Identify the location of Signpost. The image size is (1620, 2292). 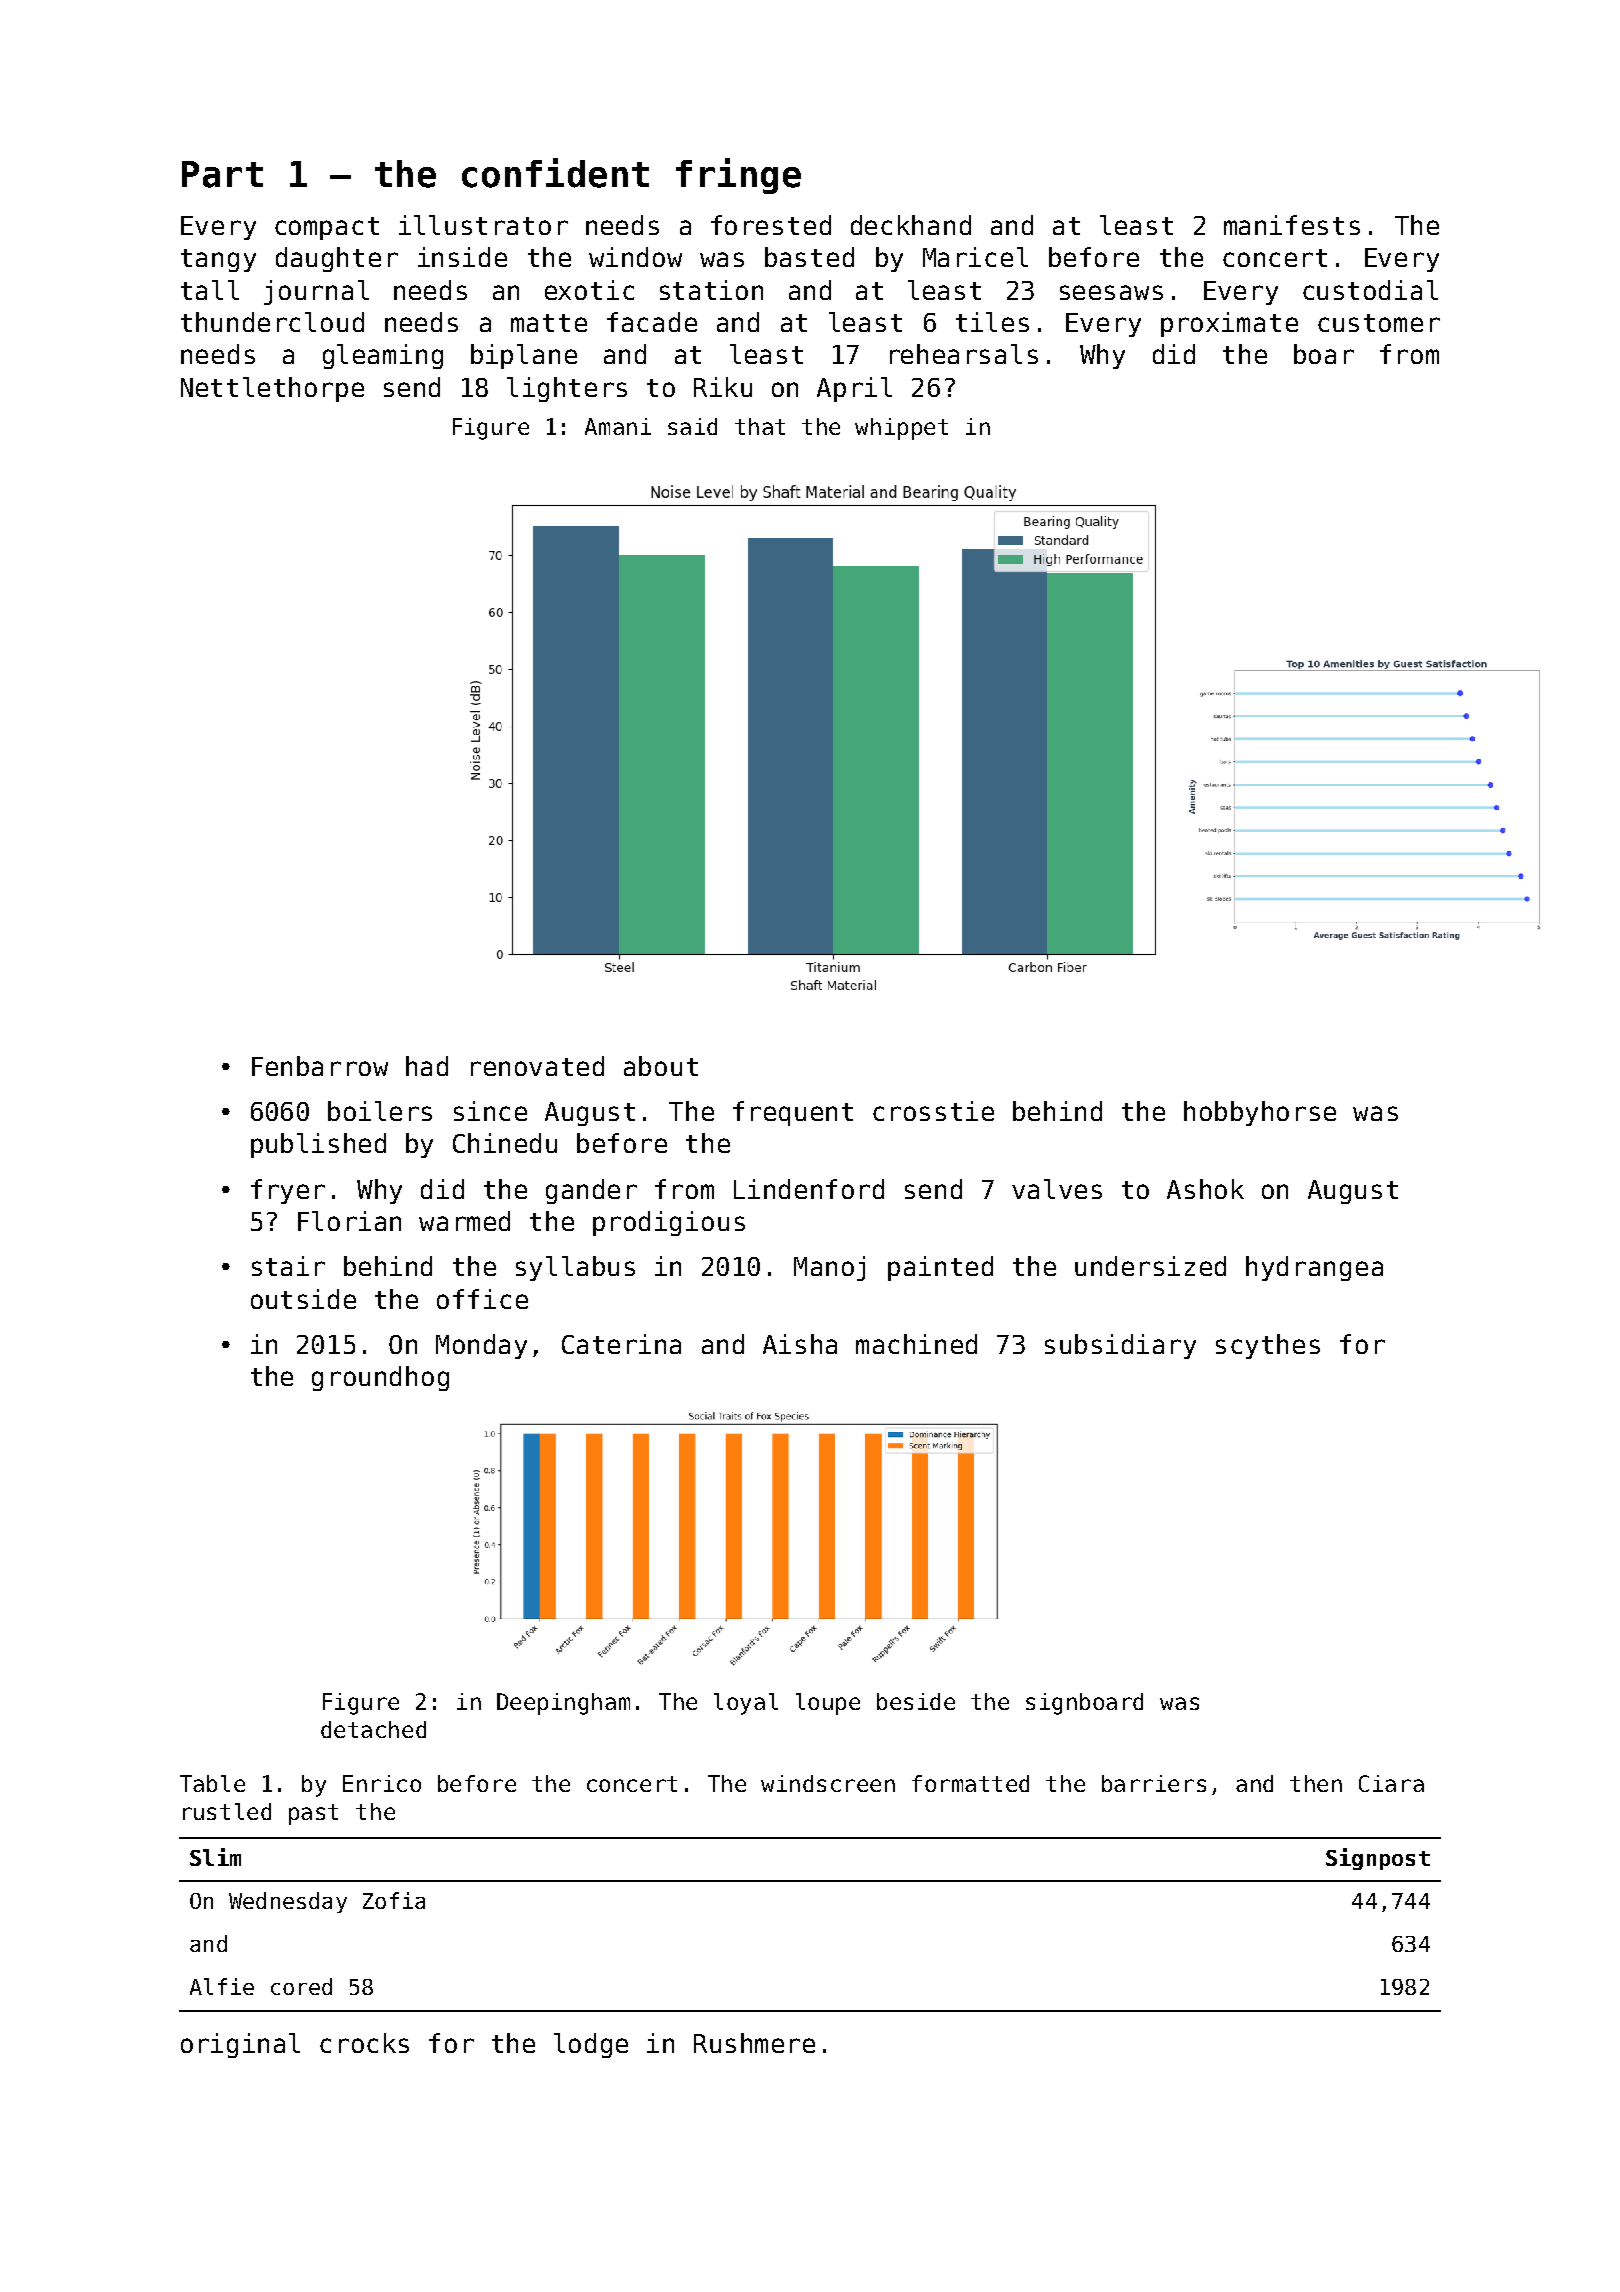
(1378, 1859).
